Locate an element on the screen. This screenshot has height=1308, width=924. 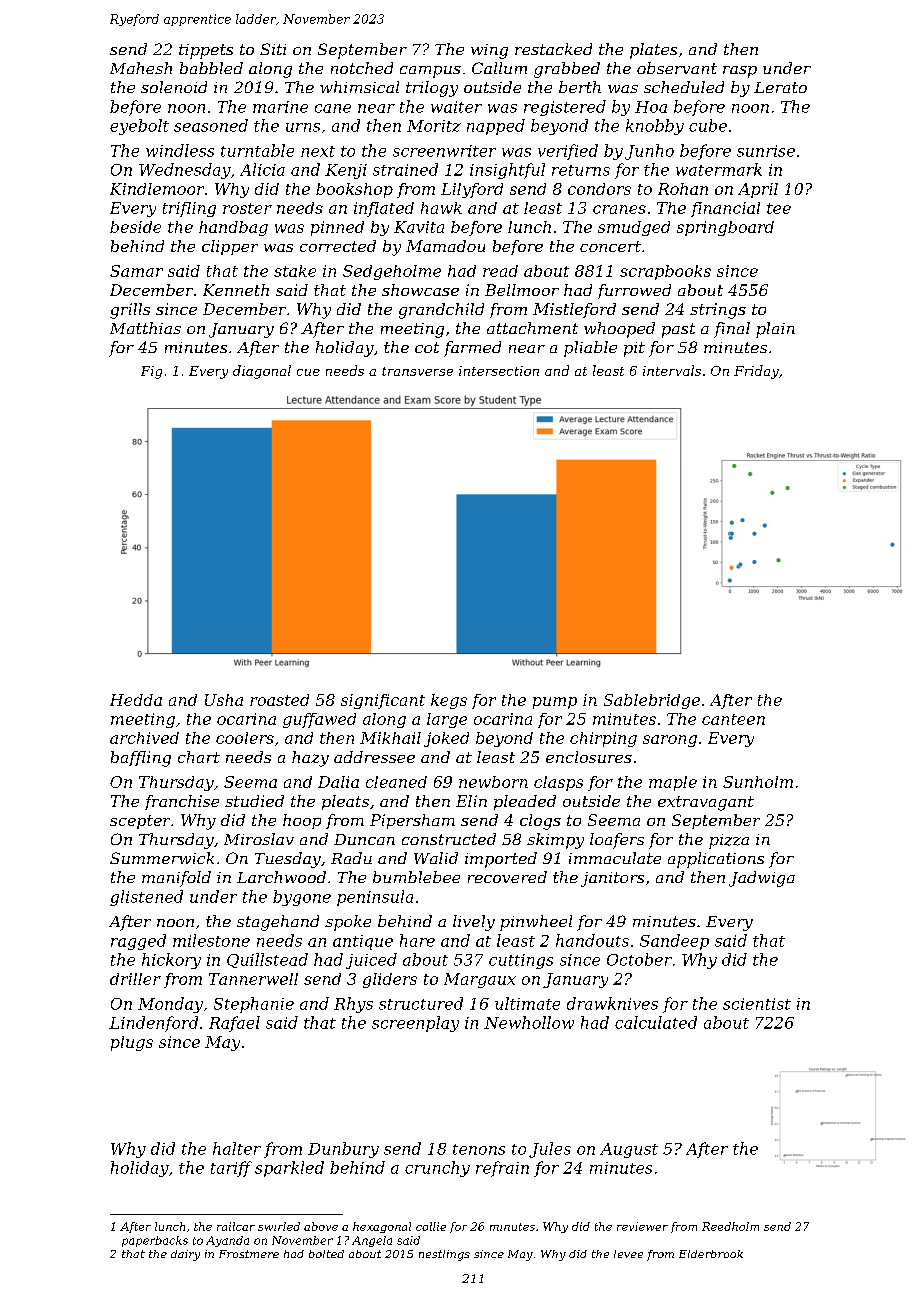
Sablebridge is located at coordinates (652, 701).
